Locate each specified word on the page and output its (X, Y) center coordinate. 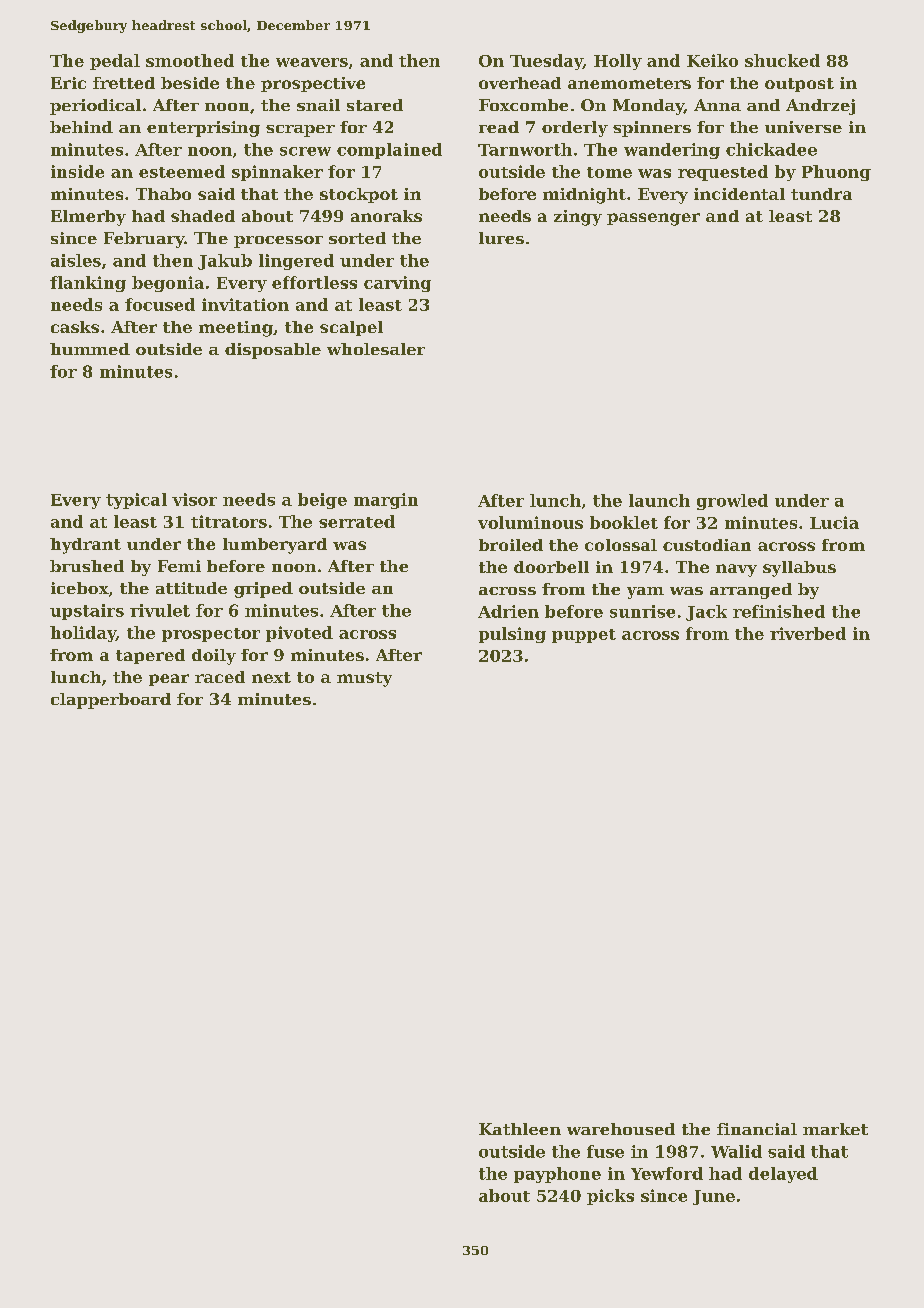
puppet (584, 636)
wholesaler (376, 349)
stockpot (359, 195)
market (835, 1129)
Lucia (834, 522)
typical (136, 501)
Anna (717, 105)
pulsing (512, 635)
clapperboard (111, 701)
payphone (557, 1175)
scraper (300, 131)
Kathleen (520, 1129)
